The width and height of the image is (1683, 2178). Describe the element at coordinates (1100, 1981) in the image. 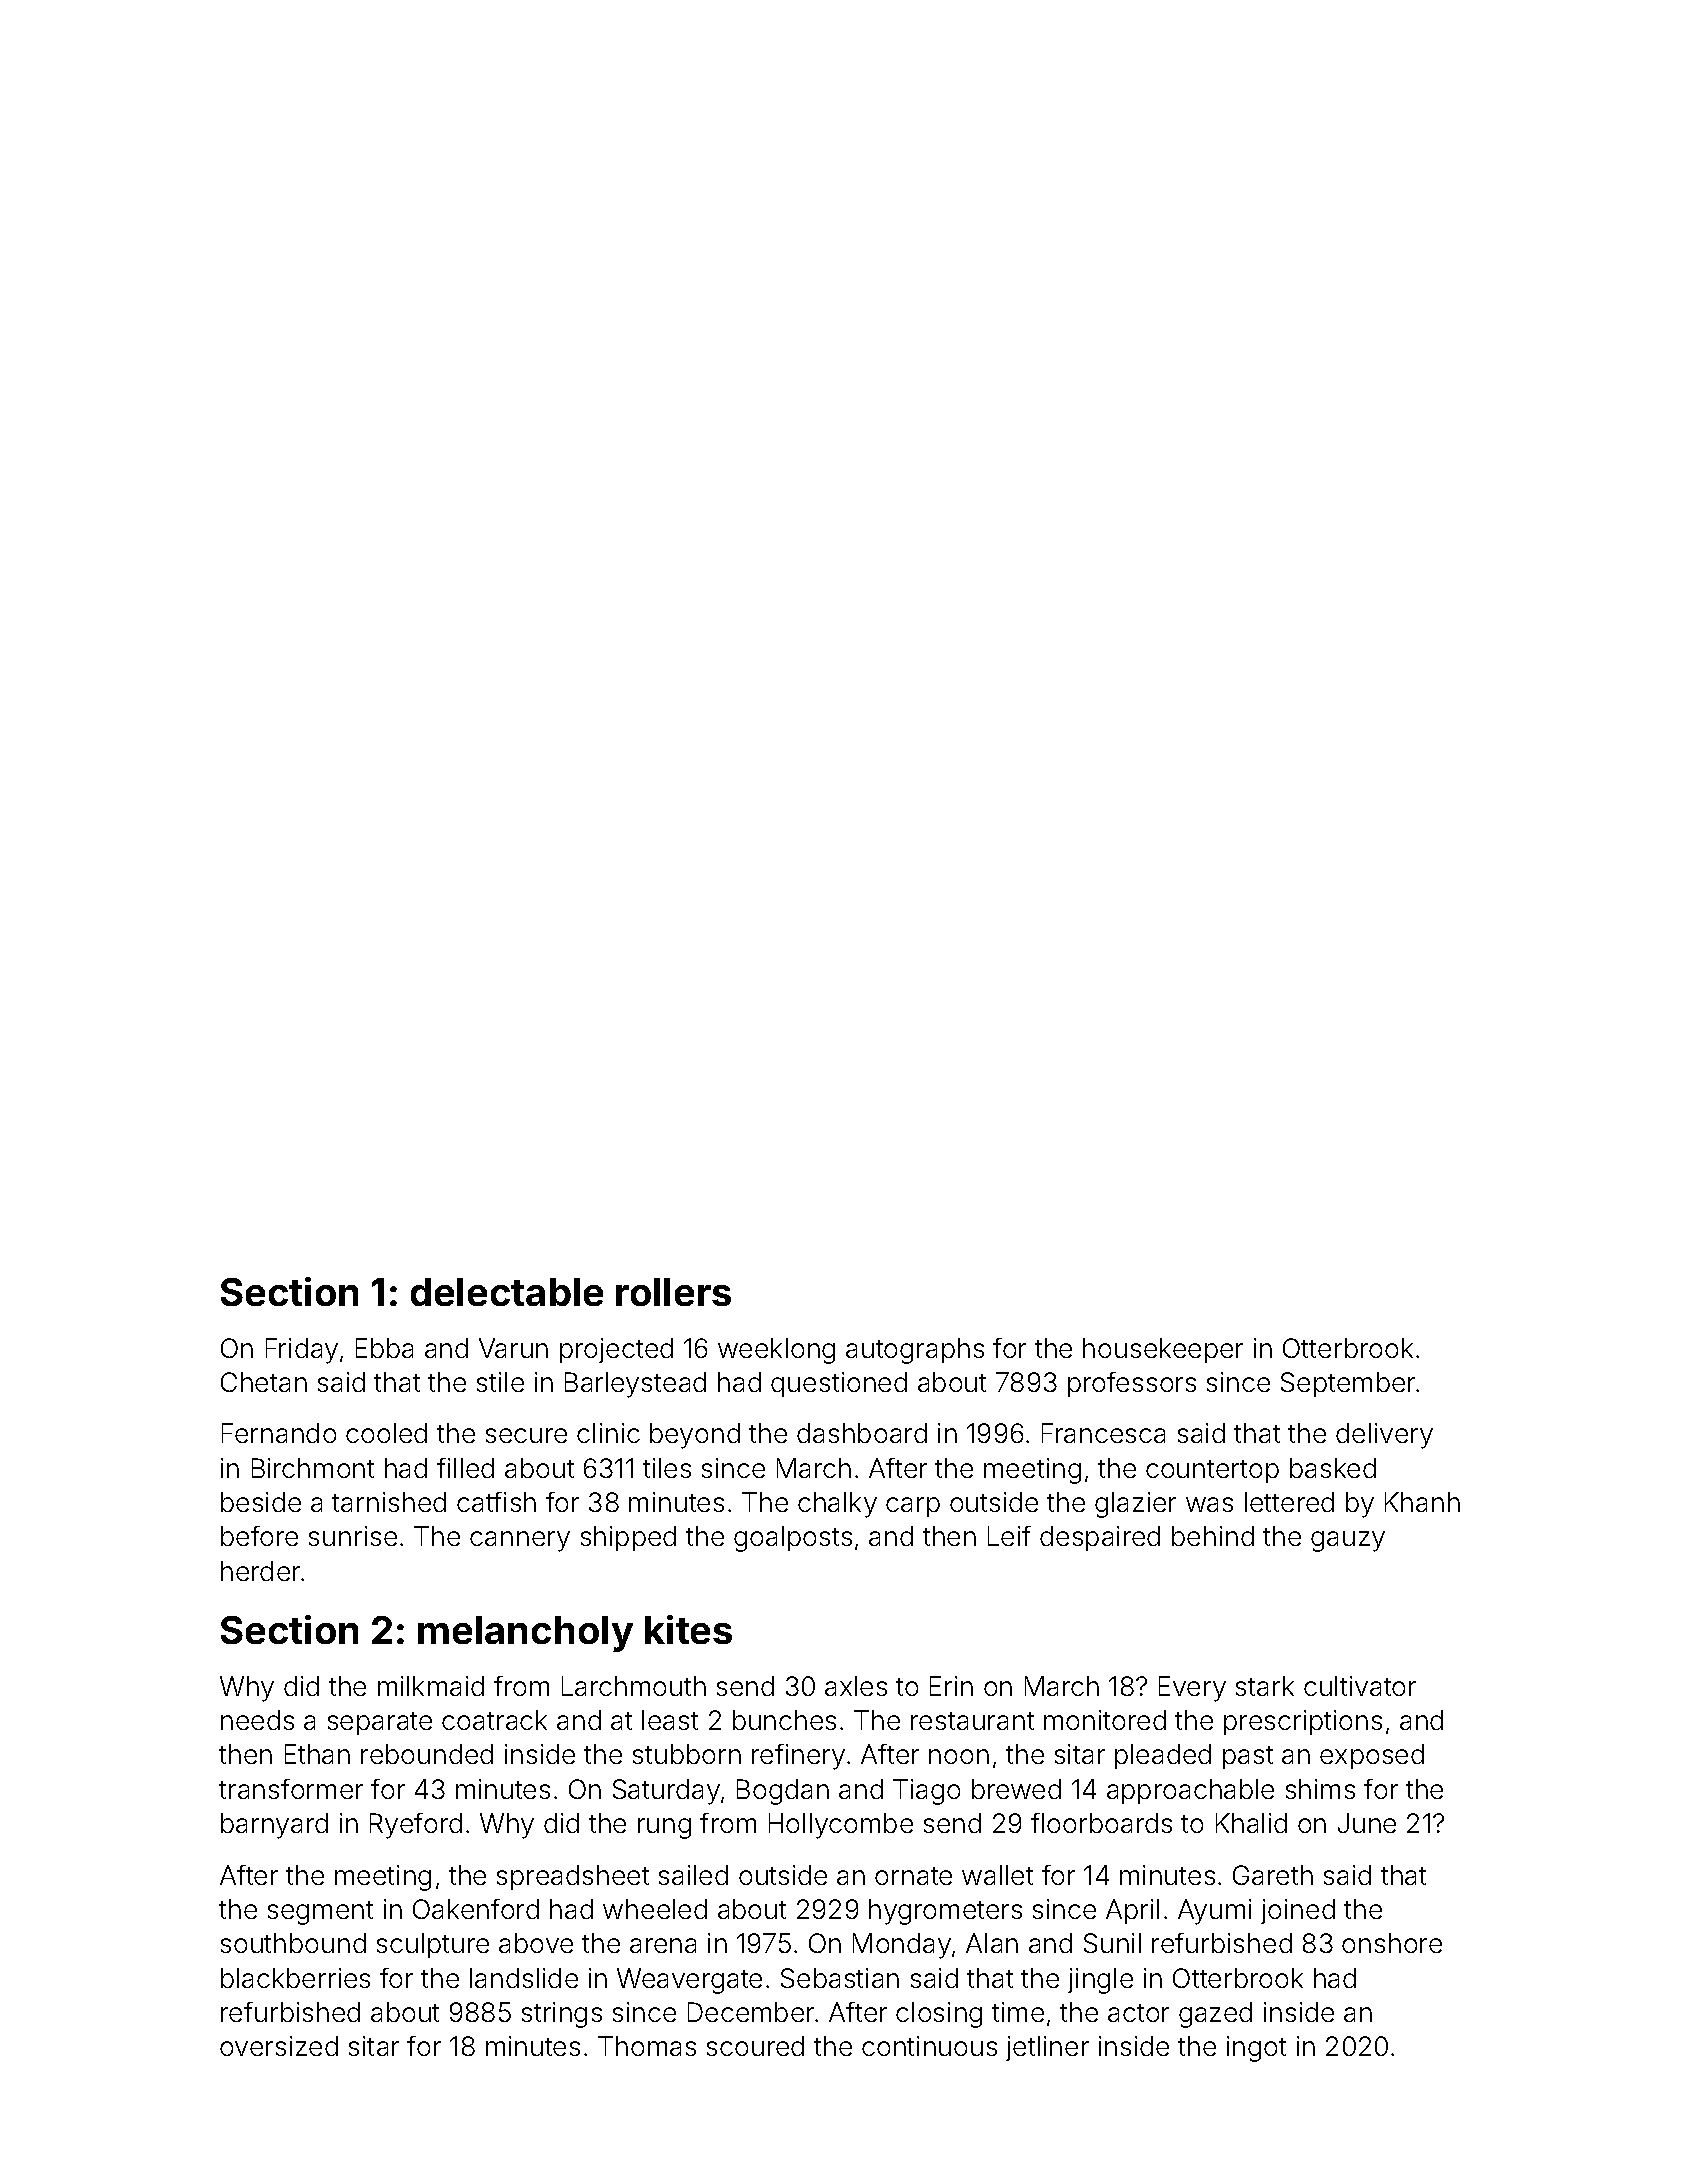

I see `jingle` at that location.
